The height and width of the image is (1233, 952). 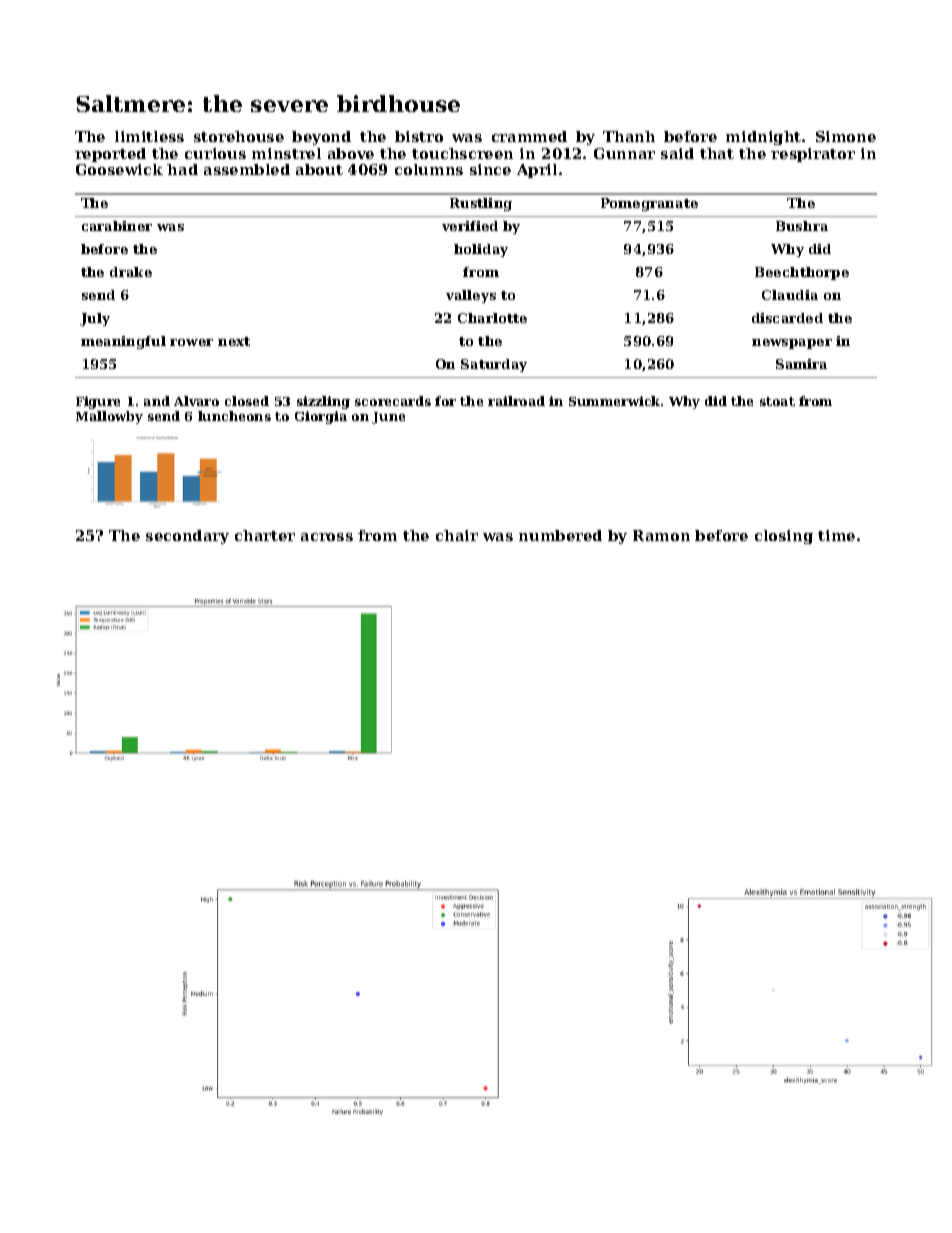 What do you see at coordinates (784, 537) in the image?
I see `closing` at bounding box center [784, 537].
